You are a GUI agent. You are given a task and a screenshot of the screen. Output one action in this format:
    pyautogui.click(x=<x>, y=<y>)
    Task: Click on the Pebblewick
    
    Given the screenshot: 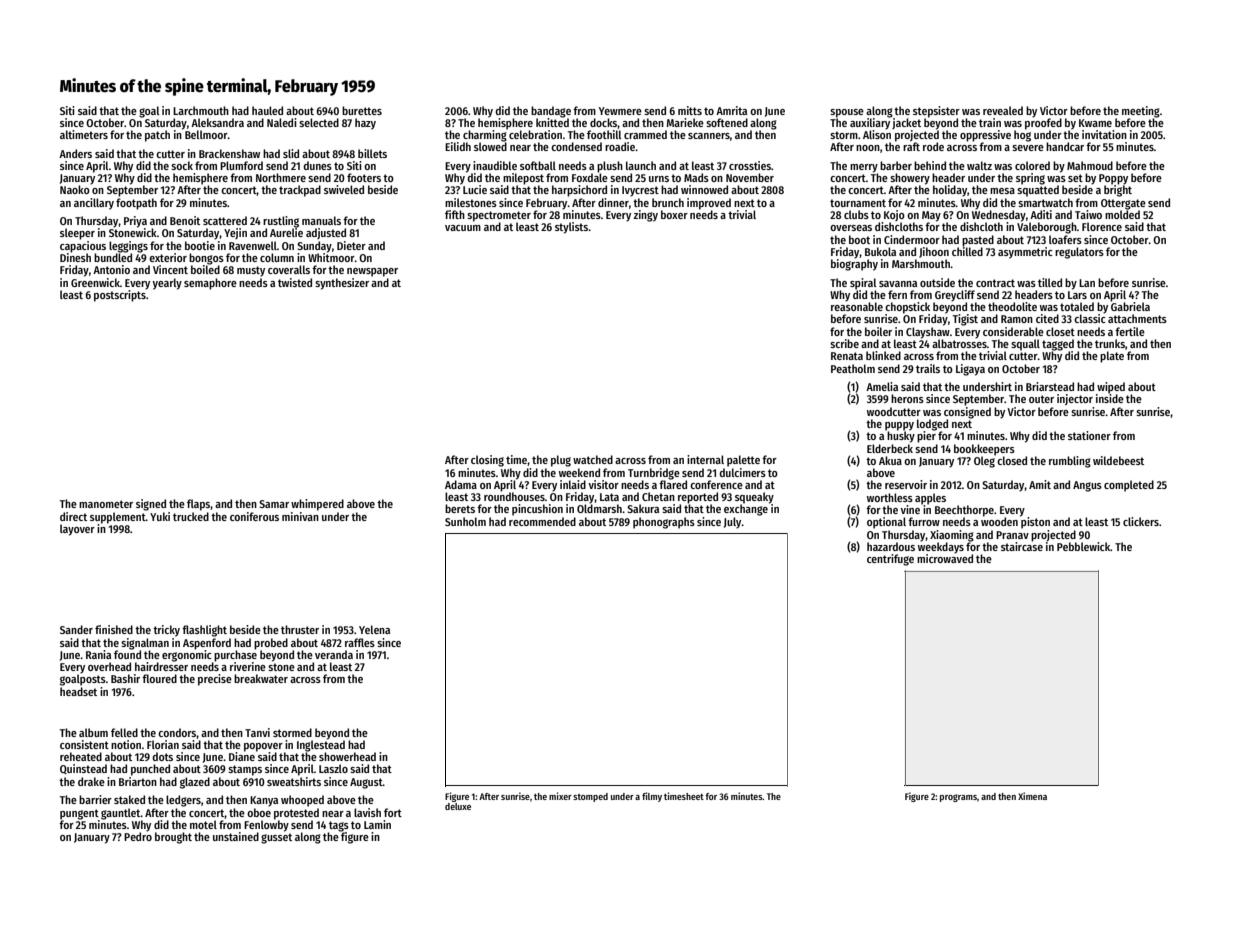 What is the action you would take?
    pyautogui.click(x=1084, y=546)
